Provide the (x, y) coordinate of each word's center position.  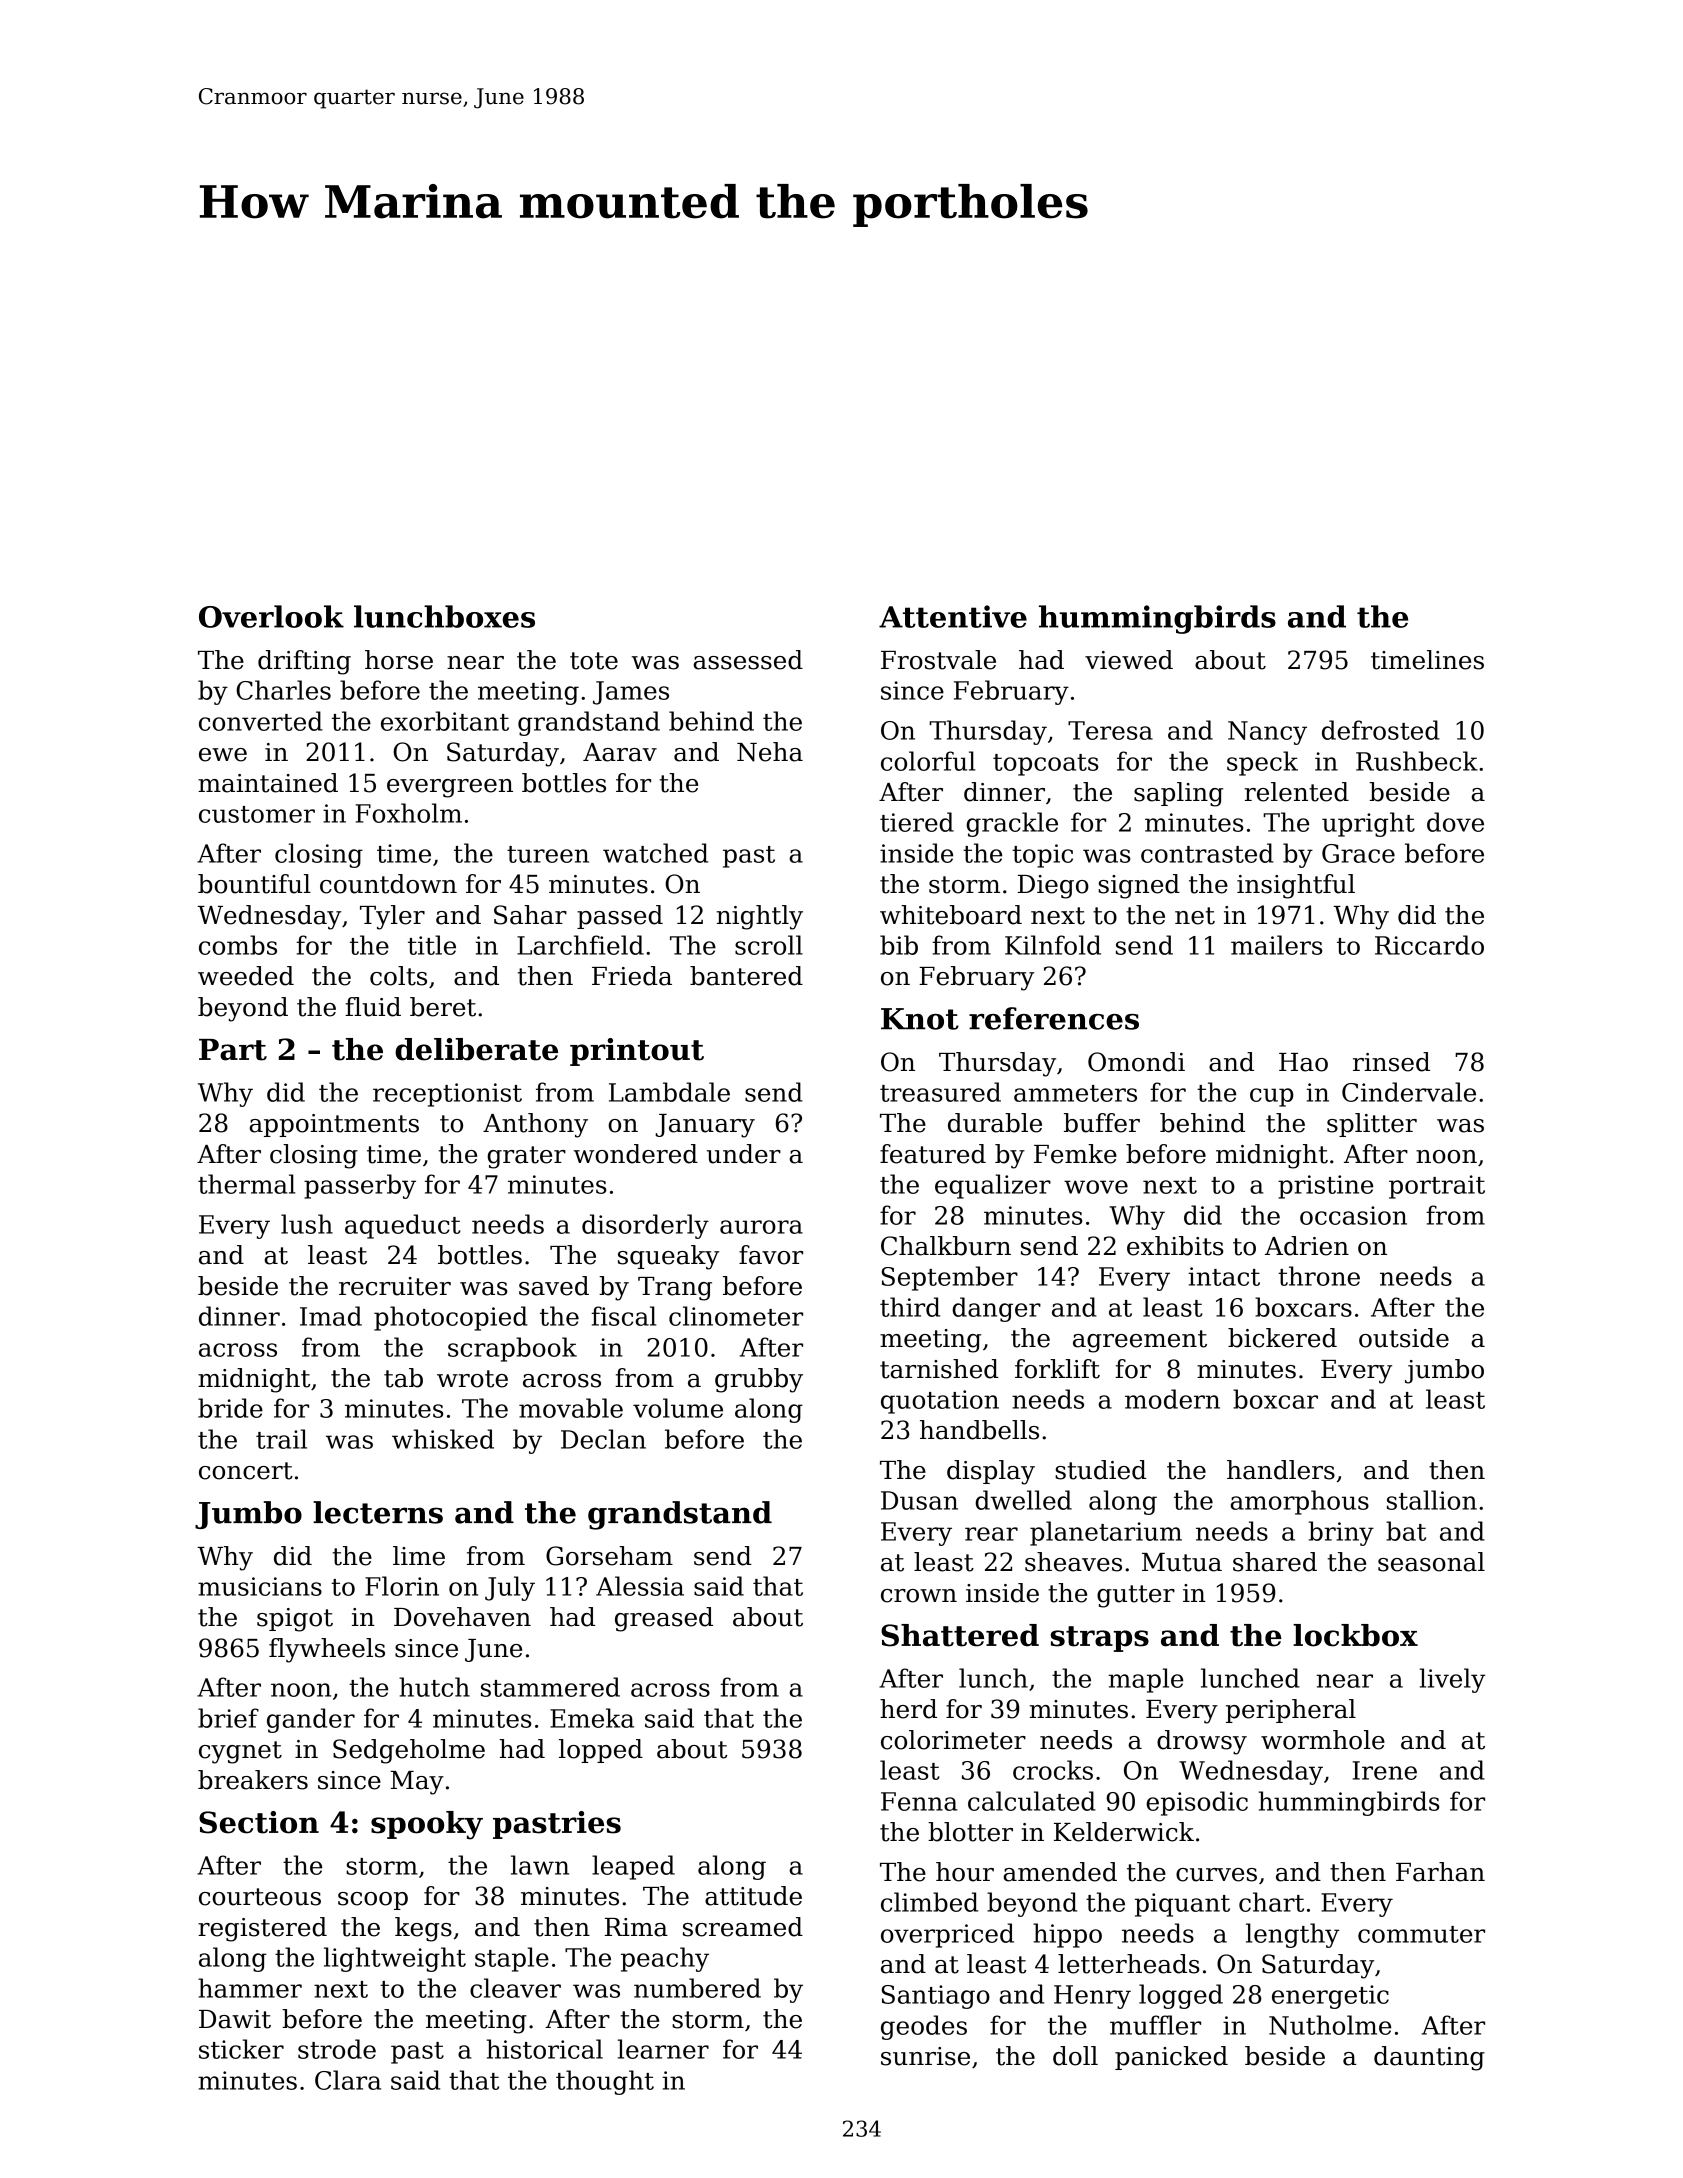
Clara (348, 2080)
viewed (1129, 660)
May (417, 1783)
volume (678, 1408)
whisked (443, 1439)
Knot (920, 1019)
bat (1406, 1531)
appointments (334, 1125)
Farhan (1440, 1872)
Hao (1303, 1062)
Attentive (953, 616)
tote (594, 661)
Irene (1385, 1770)
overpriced (947, 1935)
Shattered (960, 1635)
